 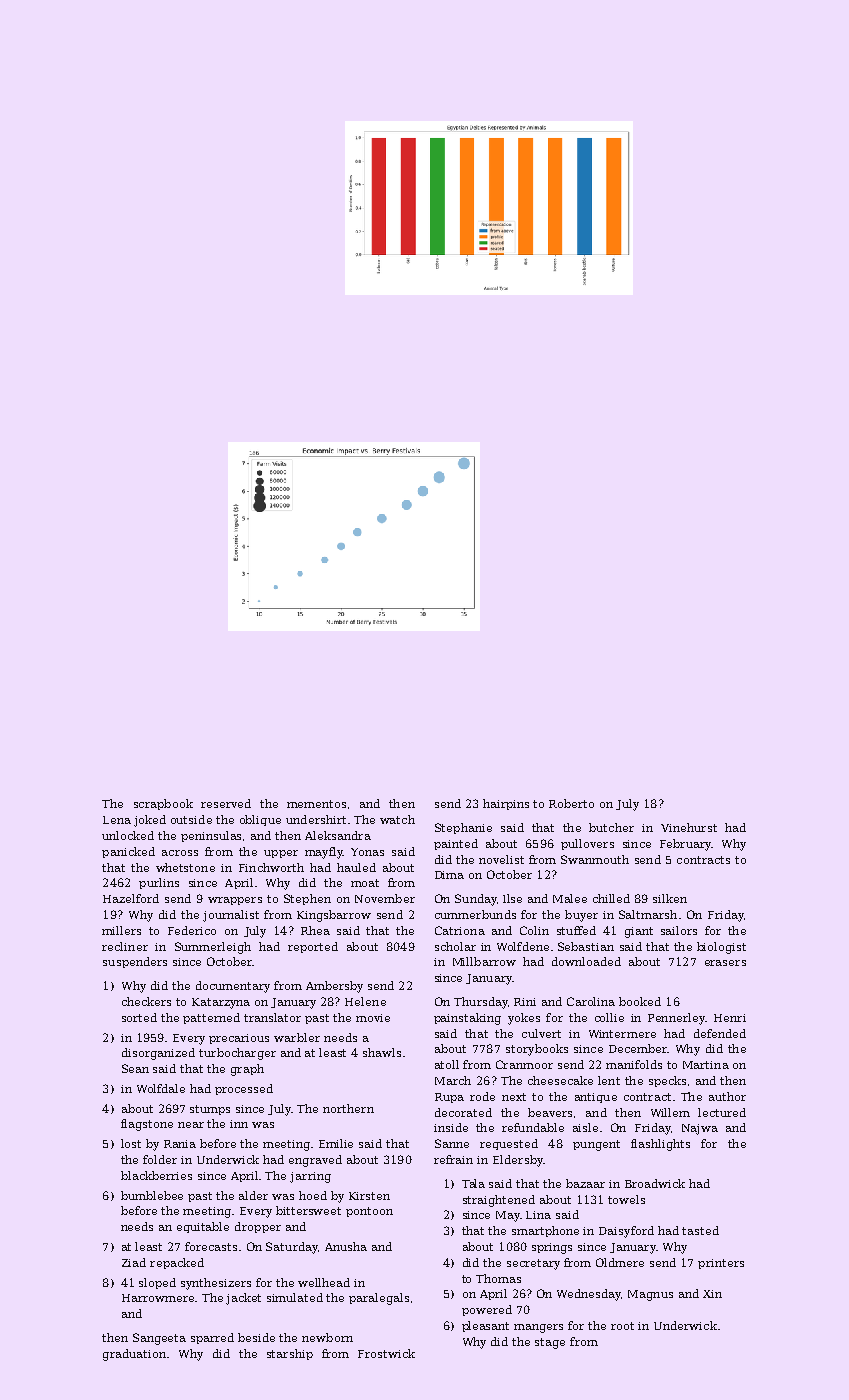 What do you see at coordinates (449, 1098) in the screenshot?
I see `Rupa` at bounding box center [449, 1098].
